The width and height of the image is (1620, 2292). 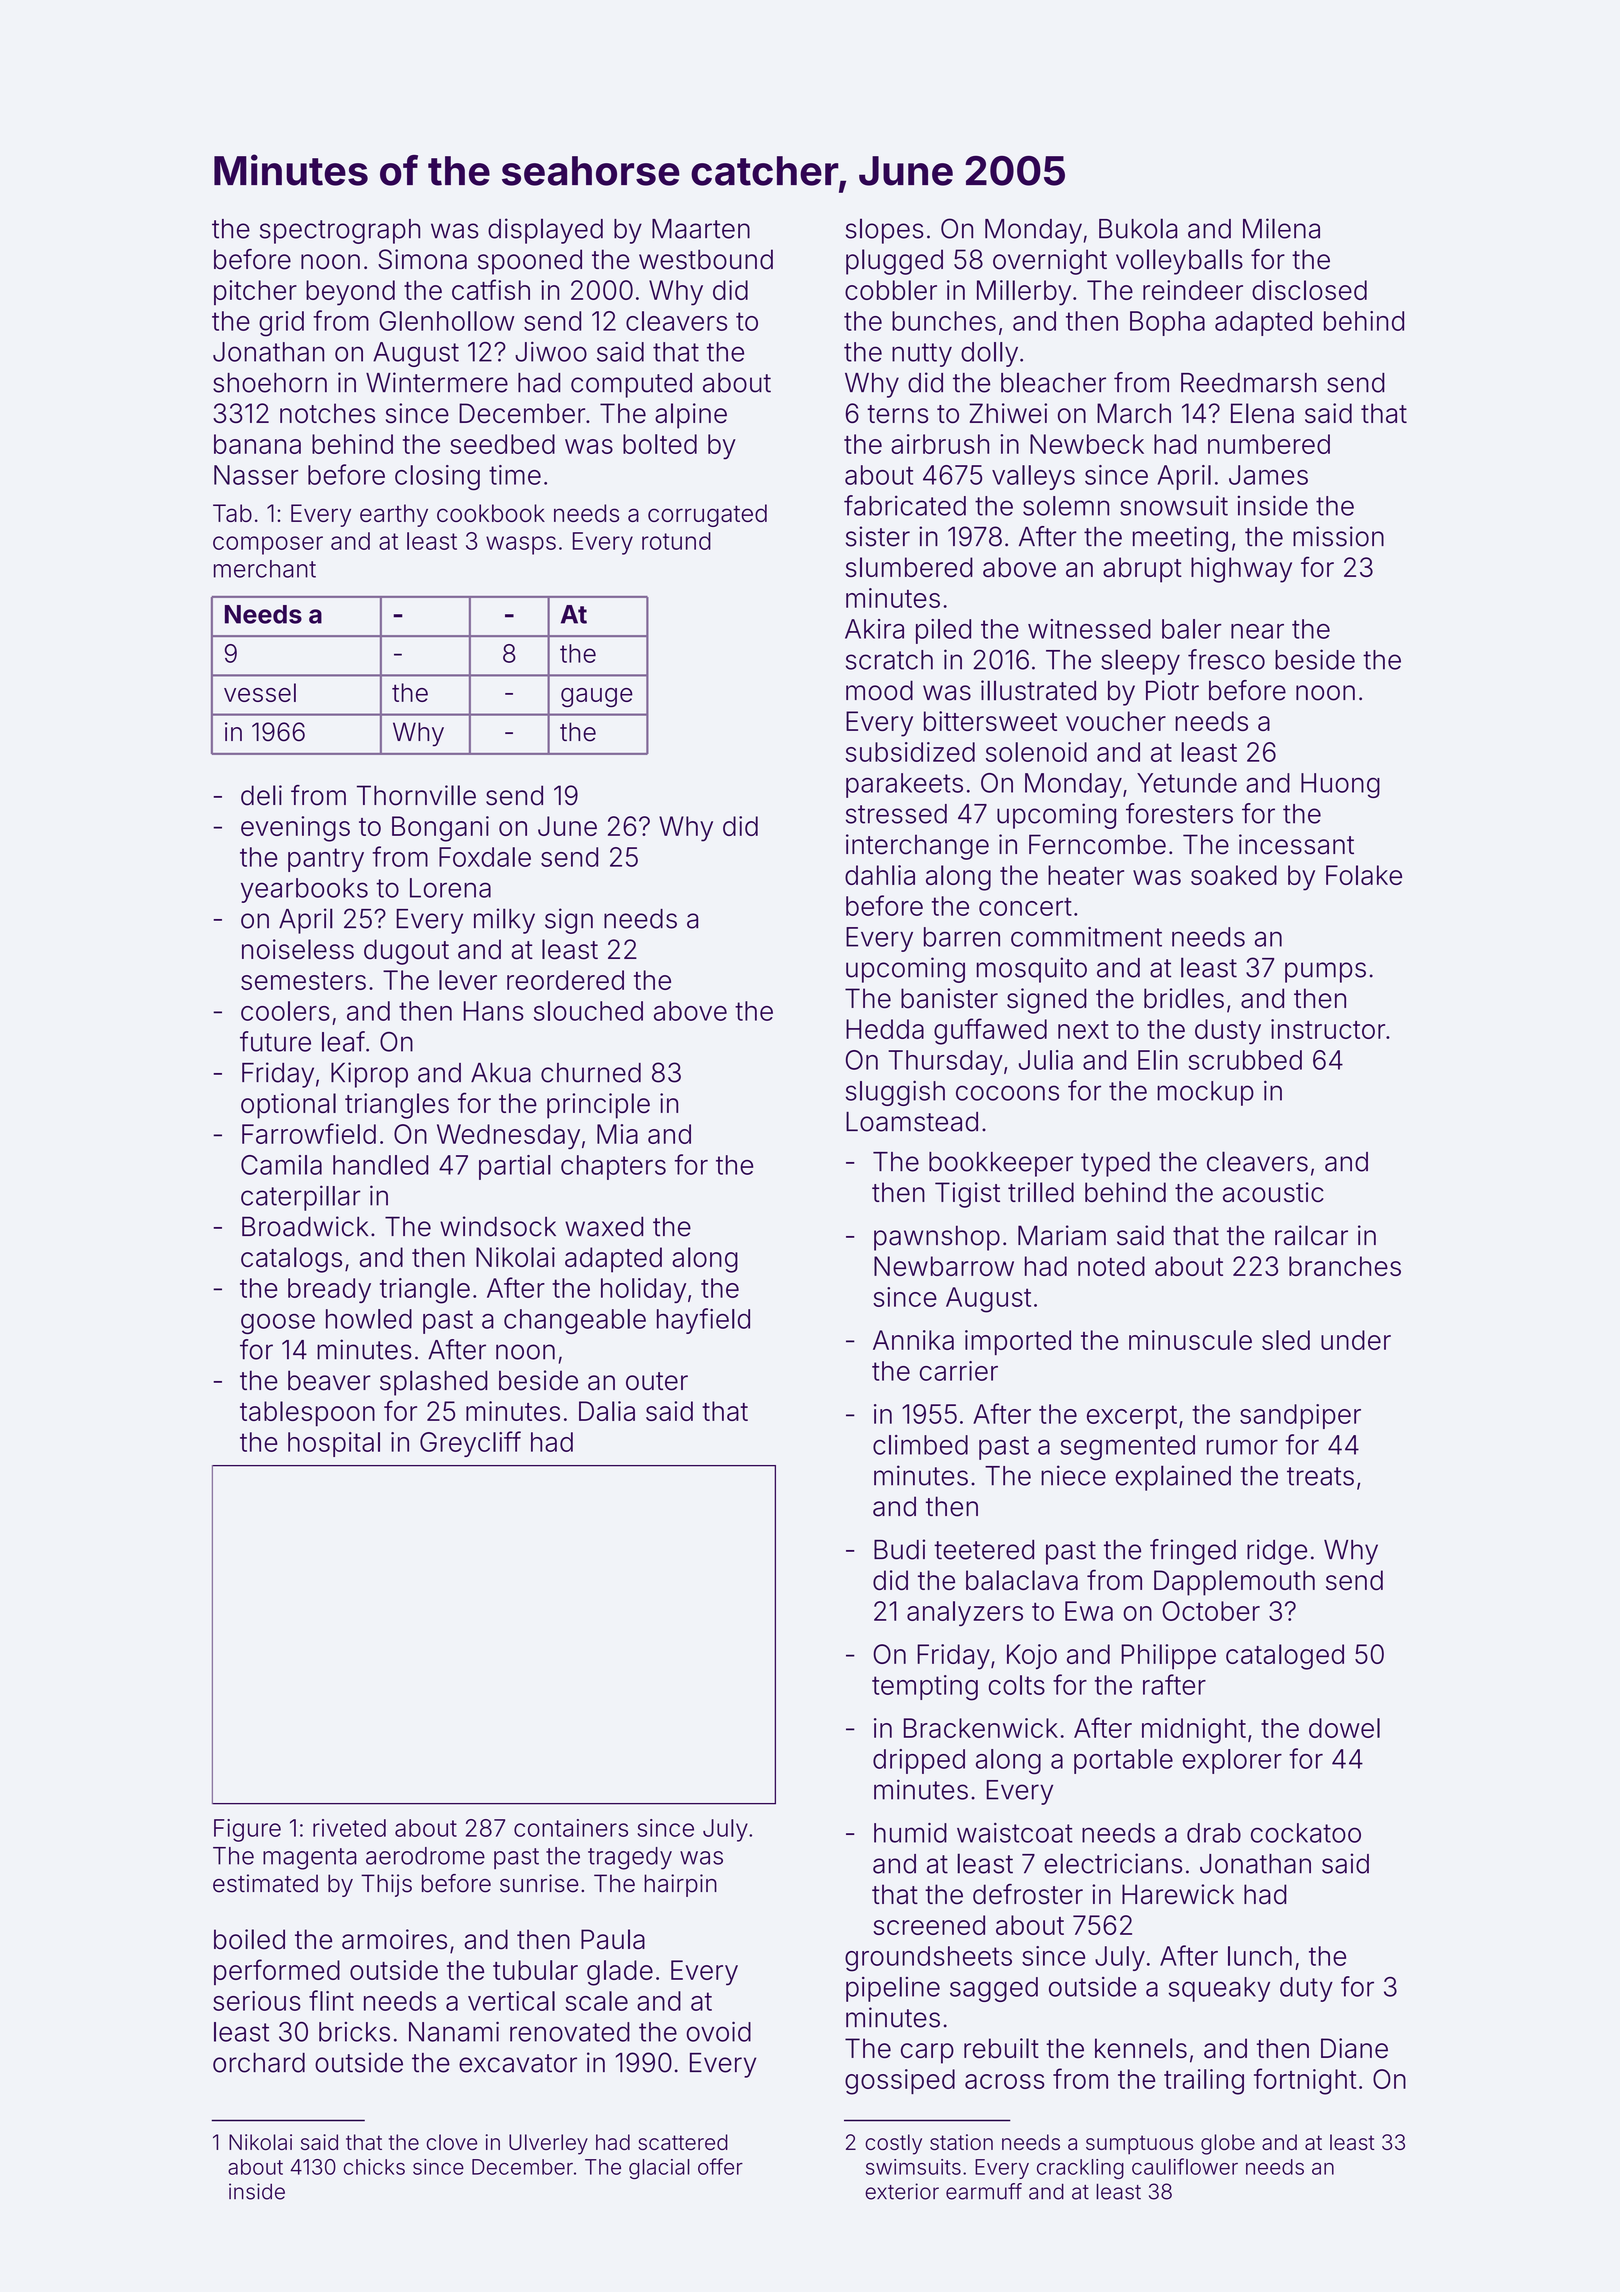 I want to click on gossiped, so click(x=900, y=2082).
